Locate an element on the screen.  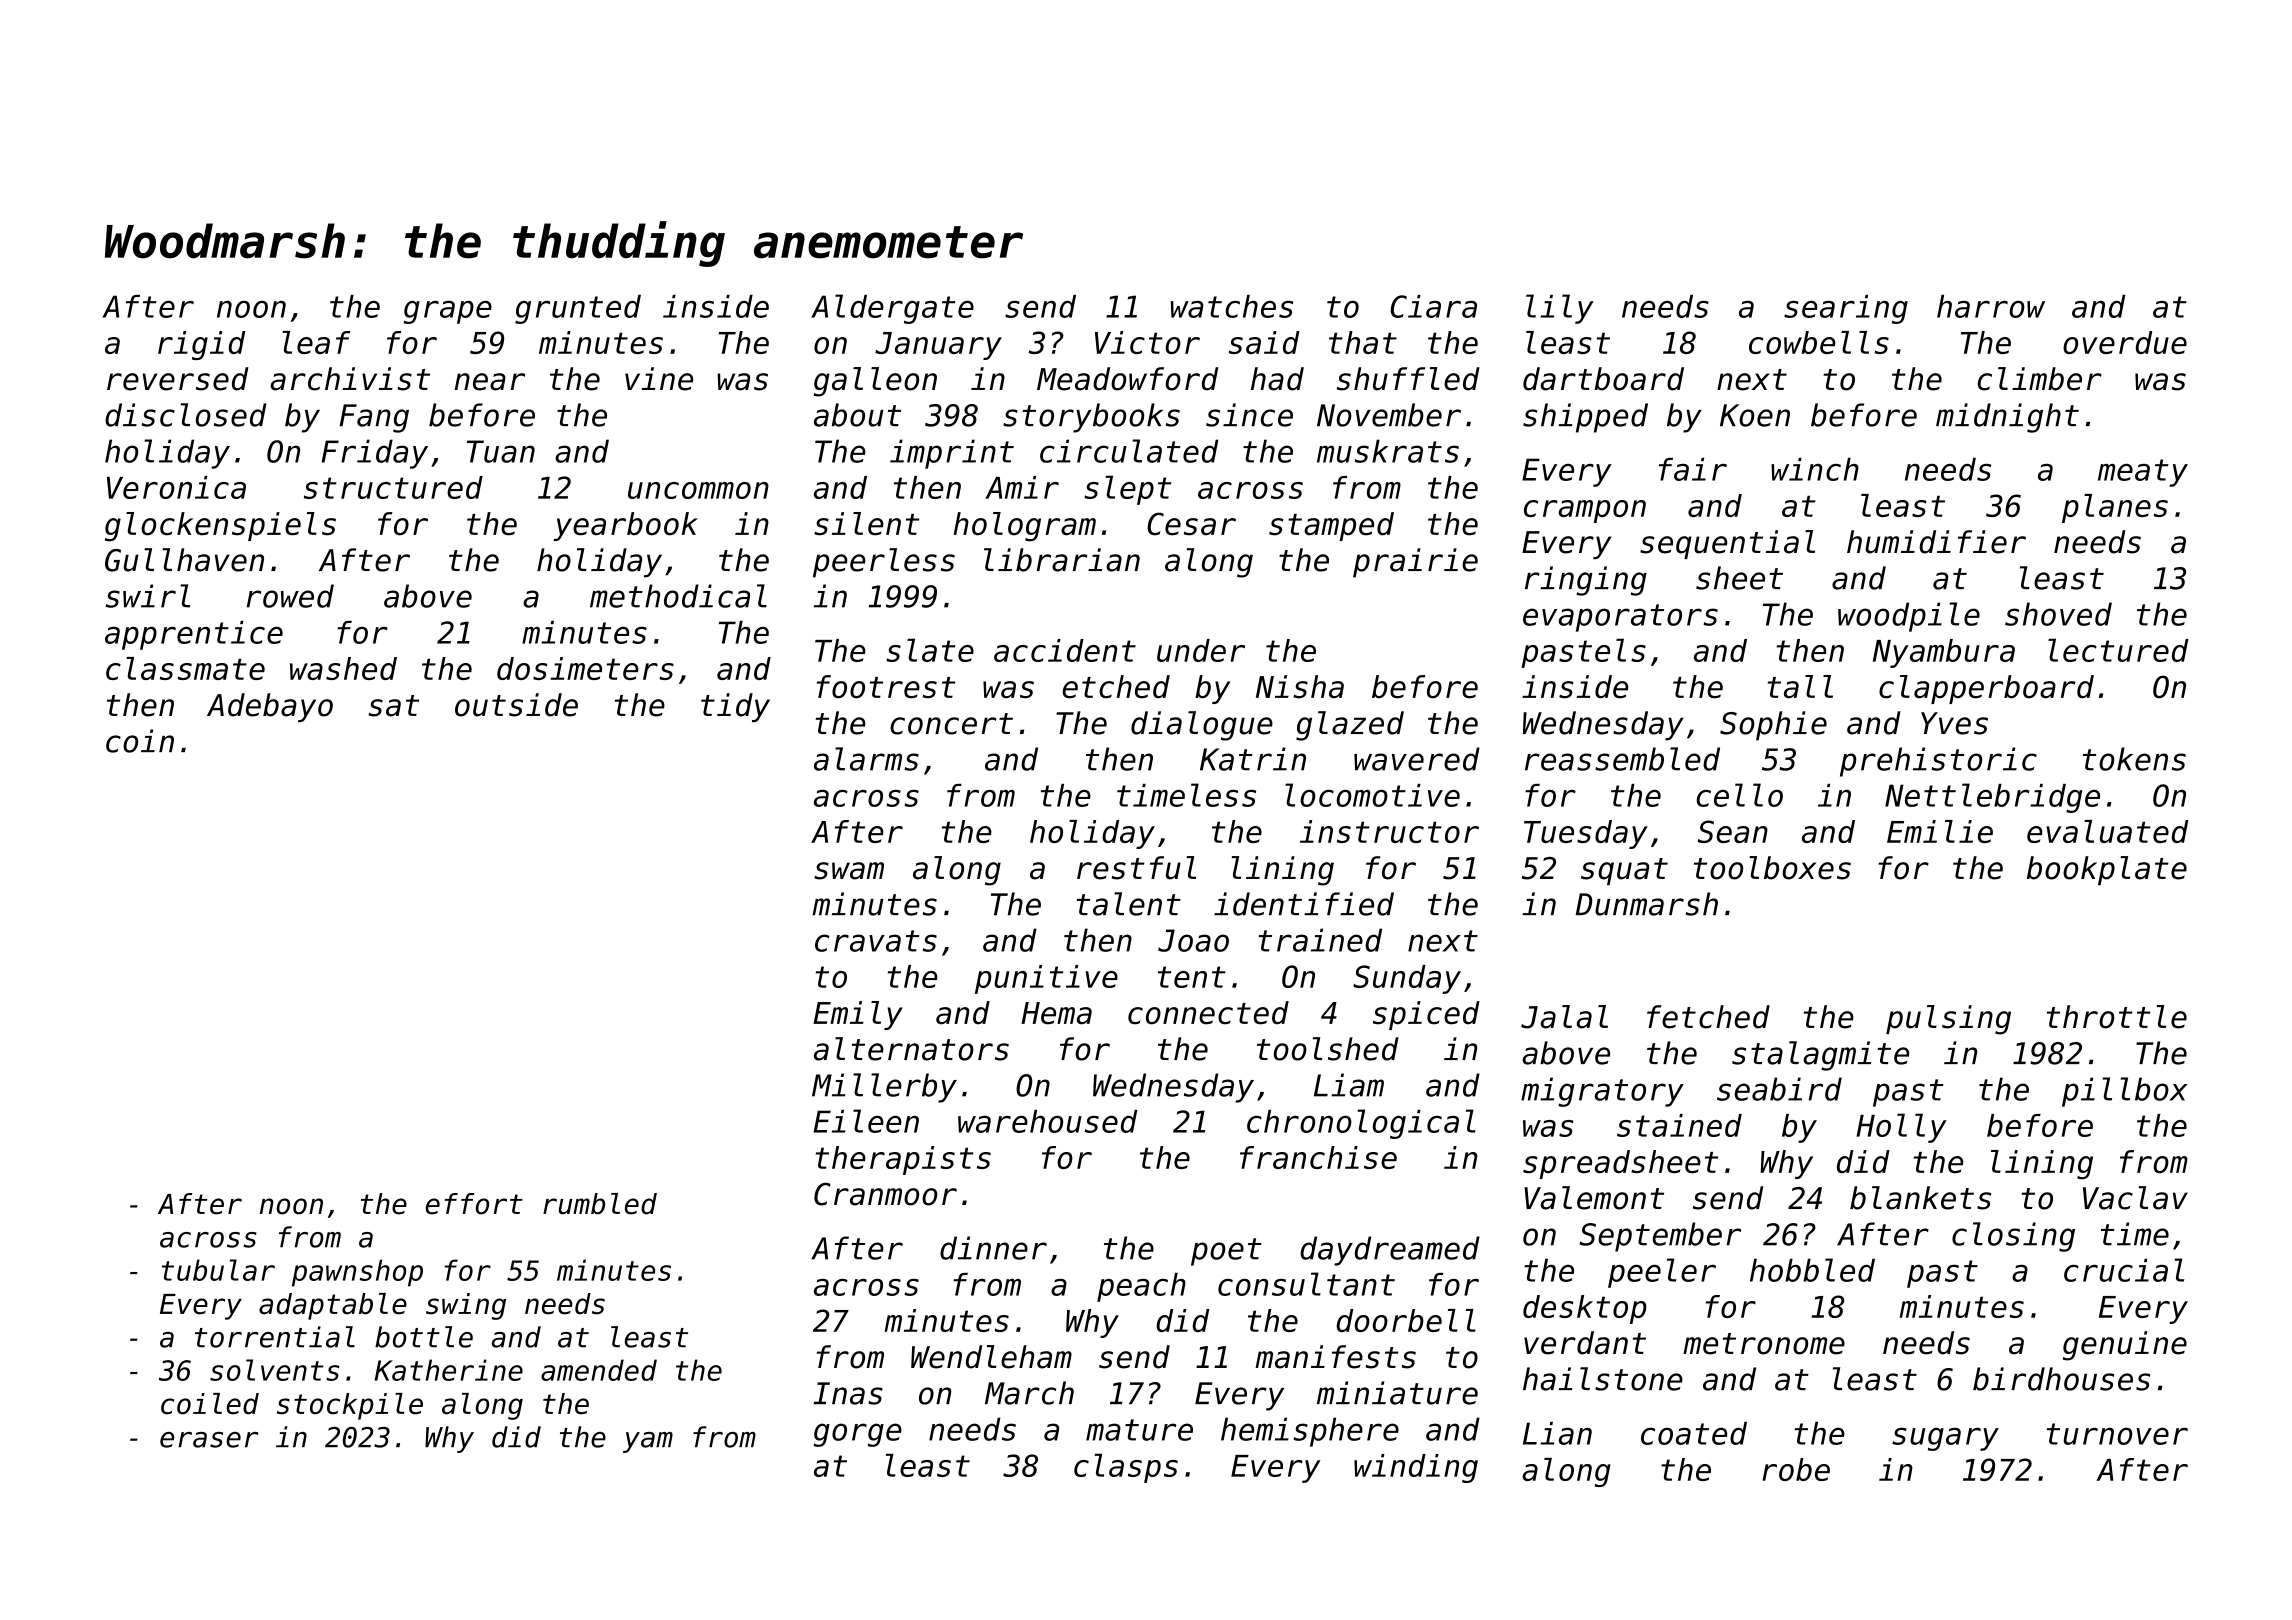
hologram is located at coordinates (1024, 527).
